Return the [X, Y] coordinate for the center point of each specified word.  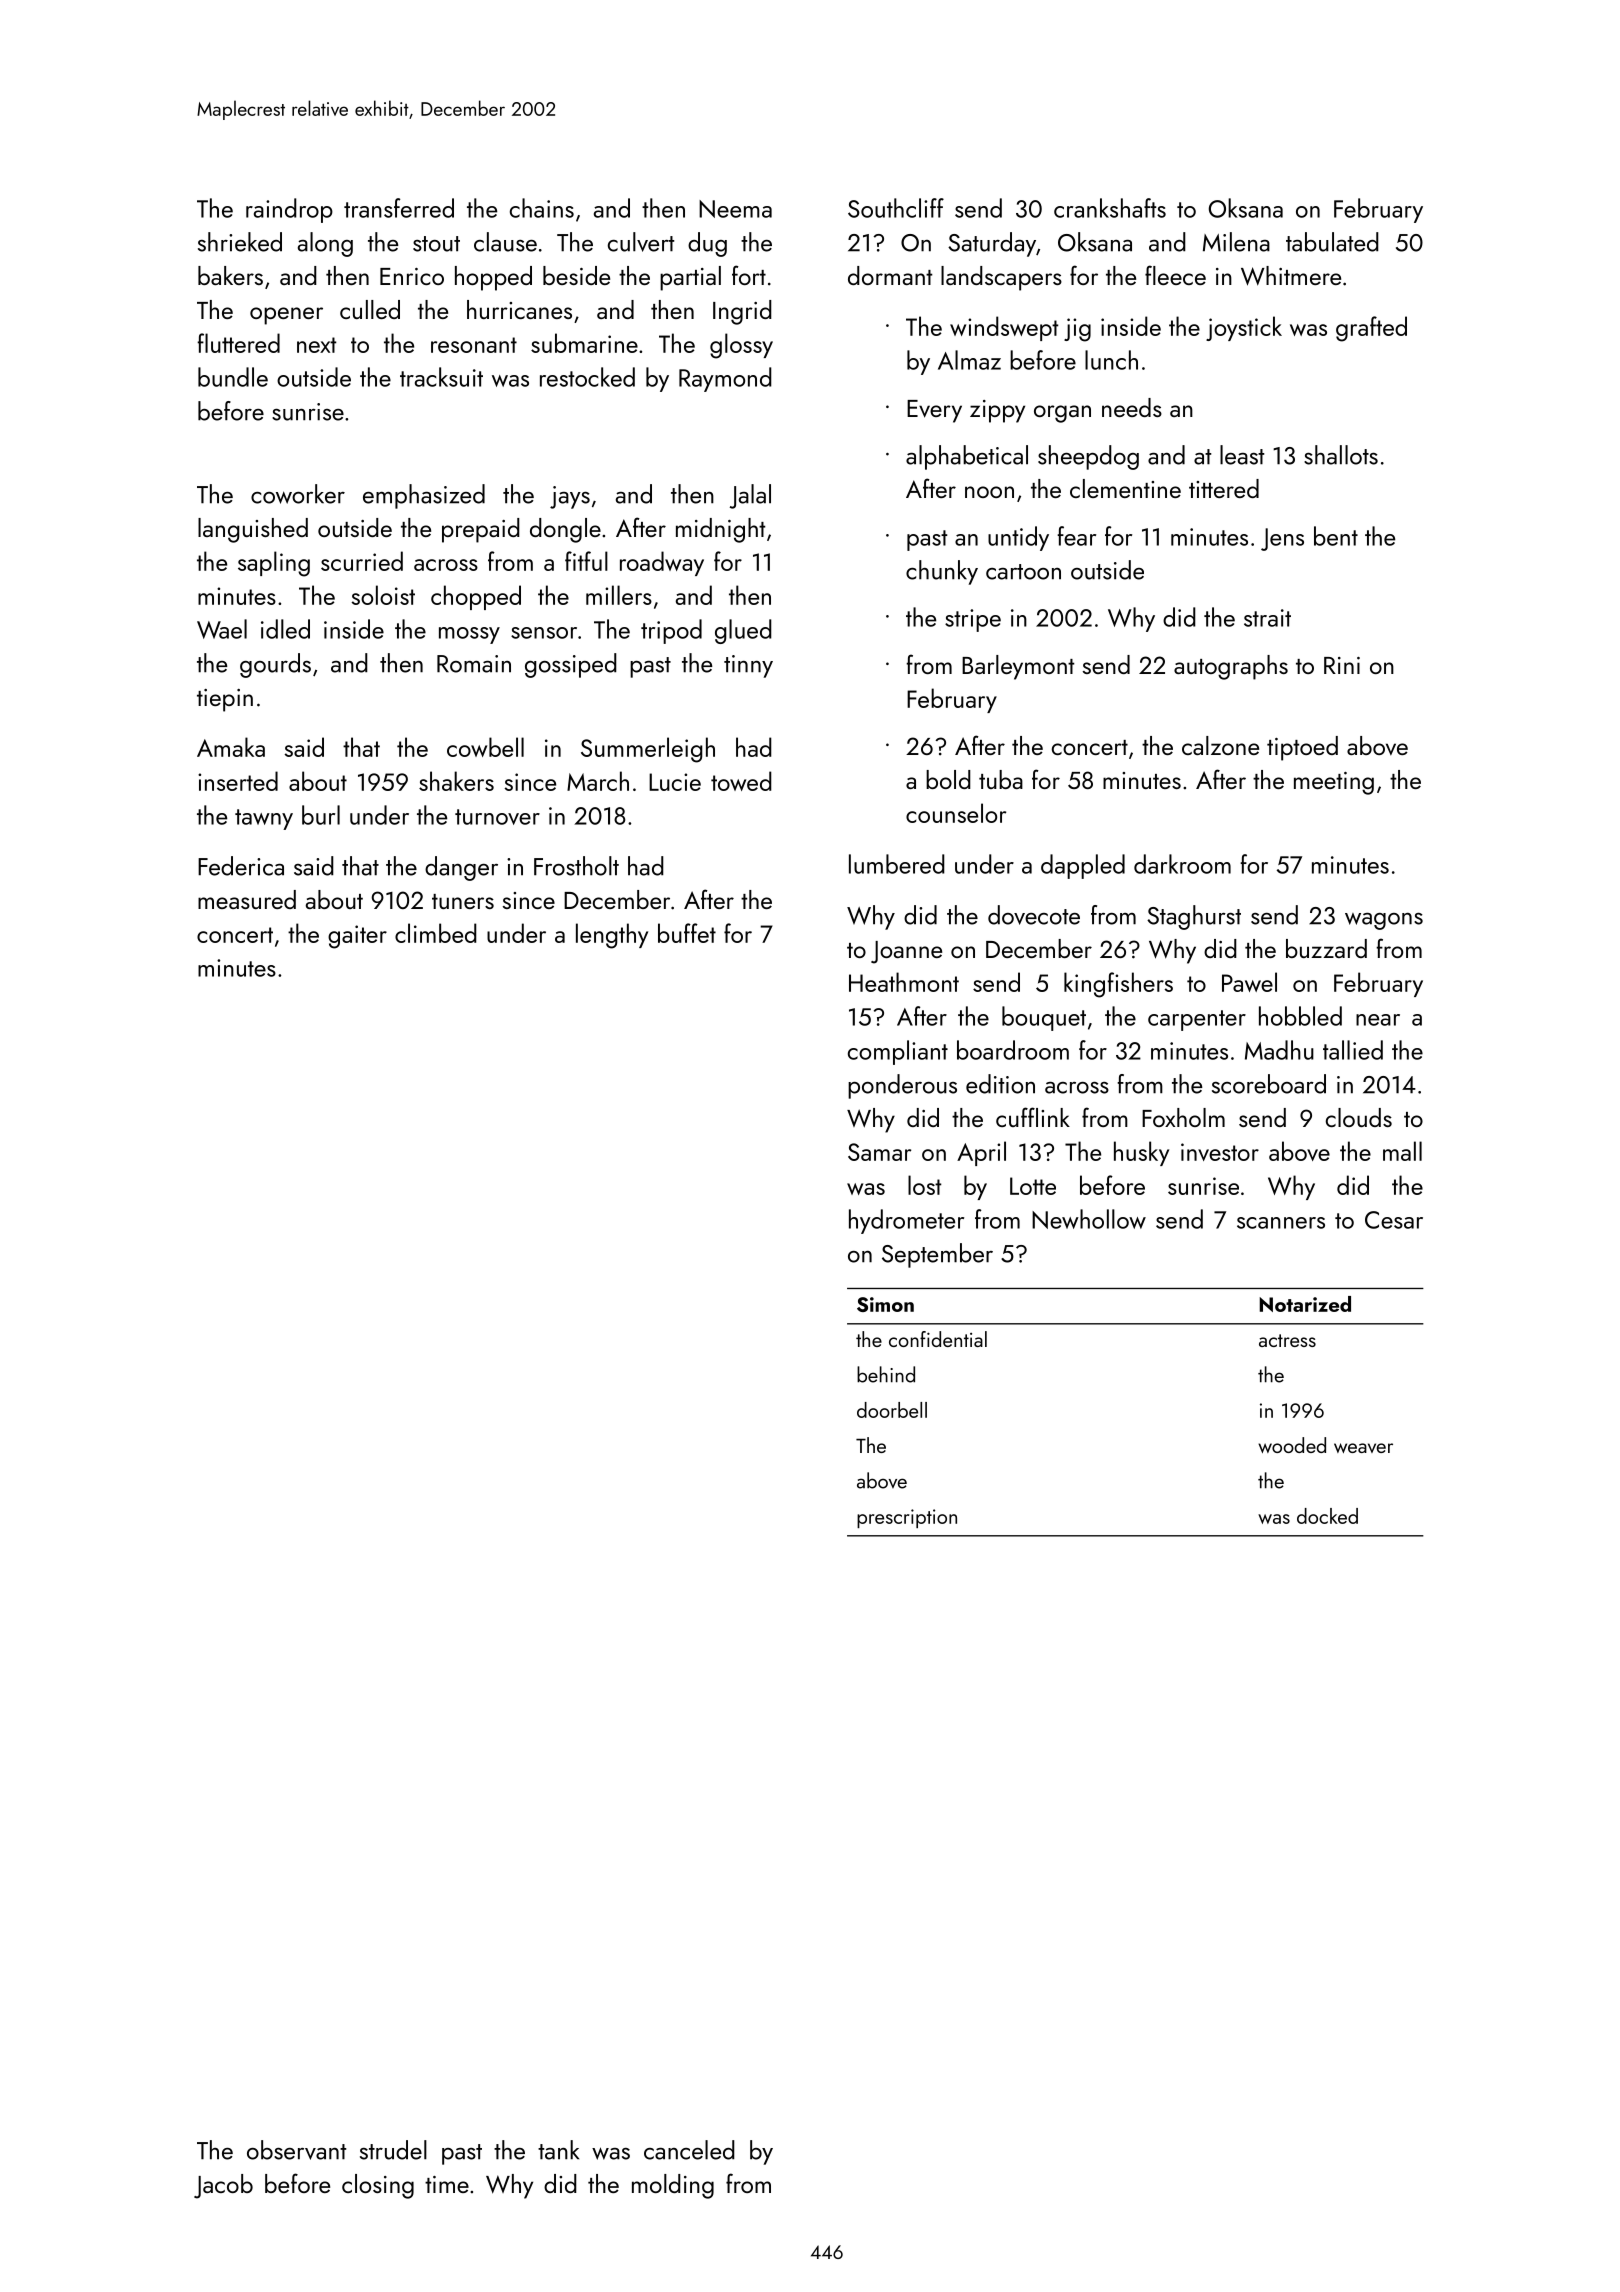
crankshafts [1110, 208]
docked [1327, 1516]
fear [1076, 536]
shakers [456, 781]
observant [297, 2150]
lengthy [612, 936]
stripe [973, 620]
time [447, 2184]
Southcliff [896, 208]
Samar [879, 1152]
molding [673, 2186]
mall [1402, 1151]
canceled [689, 2150]
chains [542, 208]
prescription [907, 1518]
